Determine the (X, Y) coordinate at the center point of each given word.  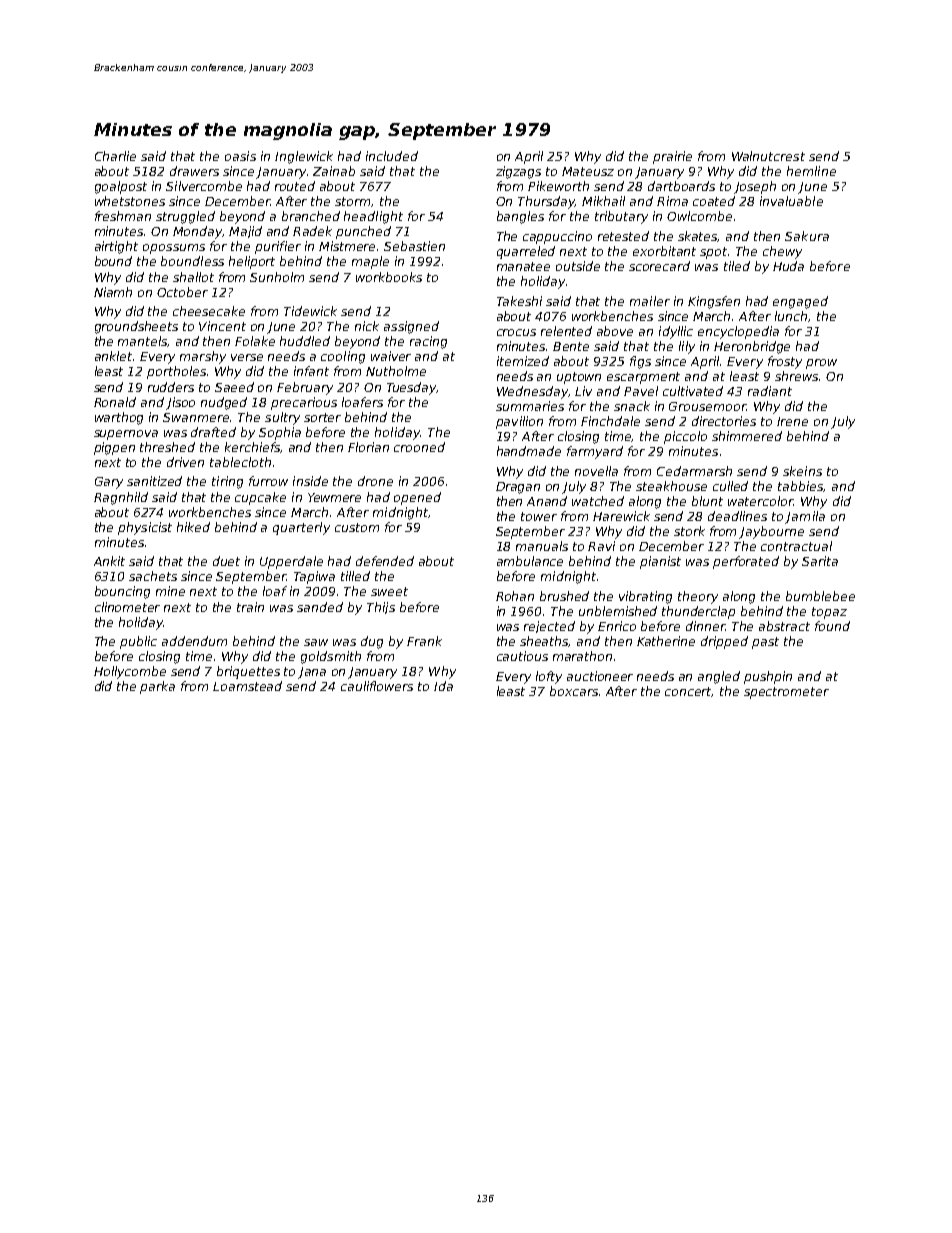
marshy (203, 357)
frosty (785, 362)
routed (295, 186)
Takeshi (519, 301)
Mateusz (588, 171)
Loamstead (247, 686)
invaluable (791, 201)
